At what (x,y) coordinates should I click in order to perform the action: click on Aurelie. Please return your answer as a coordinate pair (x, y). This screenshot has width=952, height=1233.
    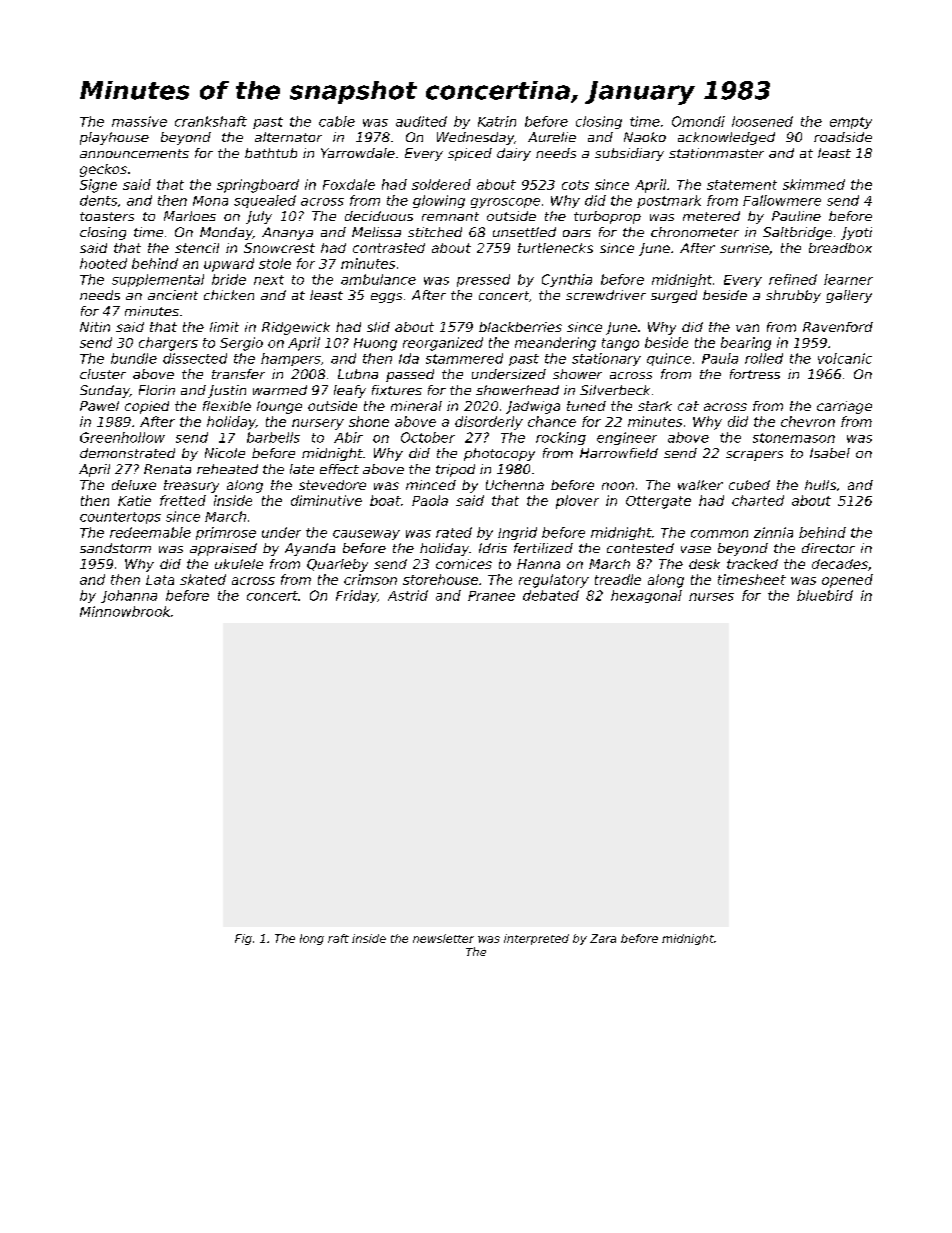
    Looking at the image, I should click on (552, 137).
